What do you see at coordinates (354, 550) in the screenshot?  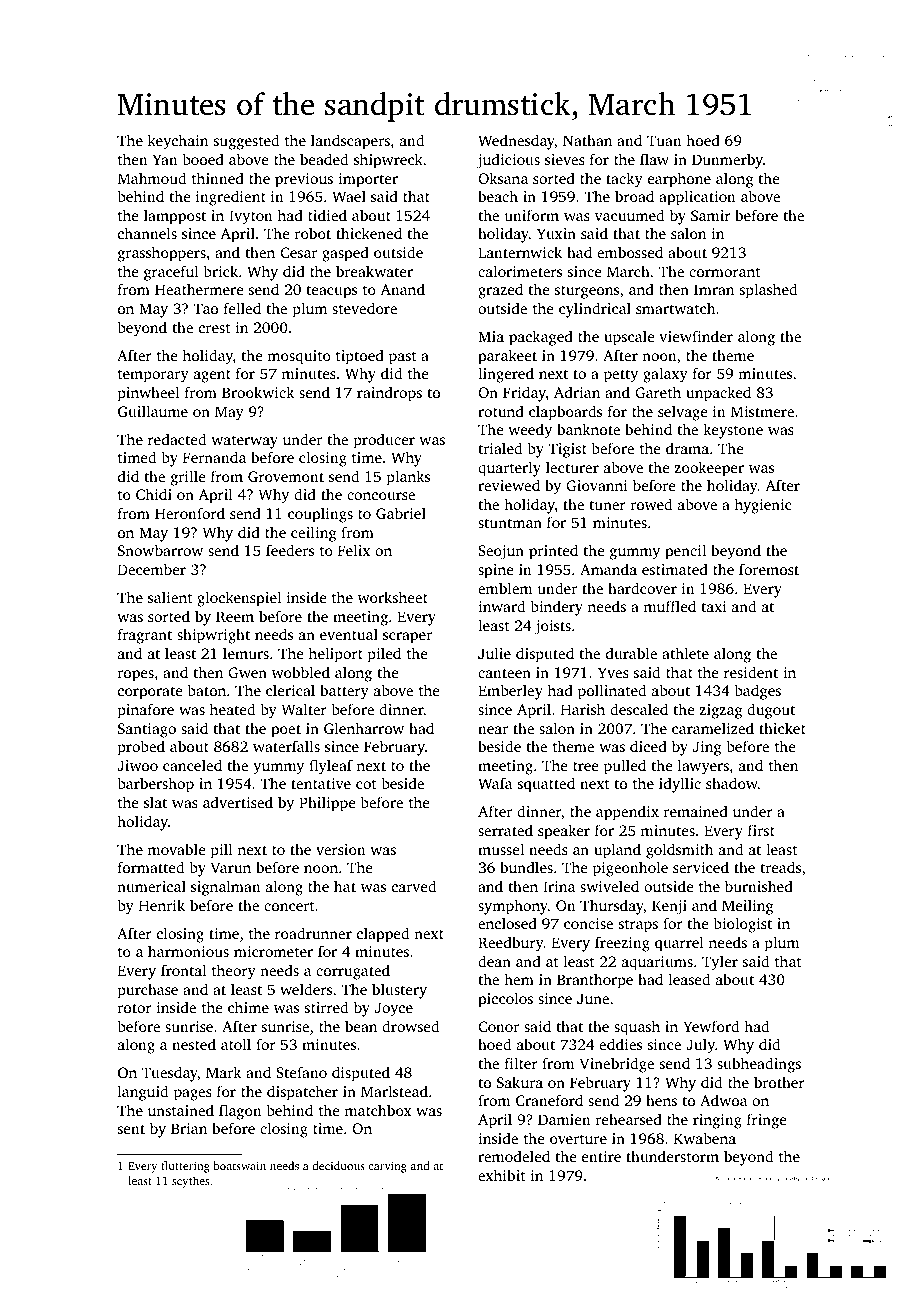 I see `Felix` at bounding box center [354, 550].
